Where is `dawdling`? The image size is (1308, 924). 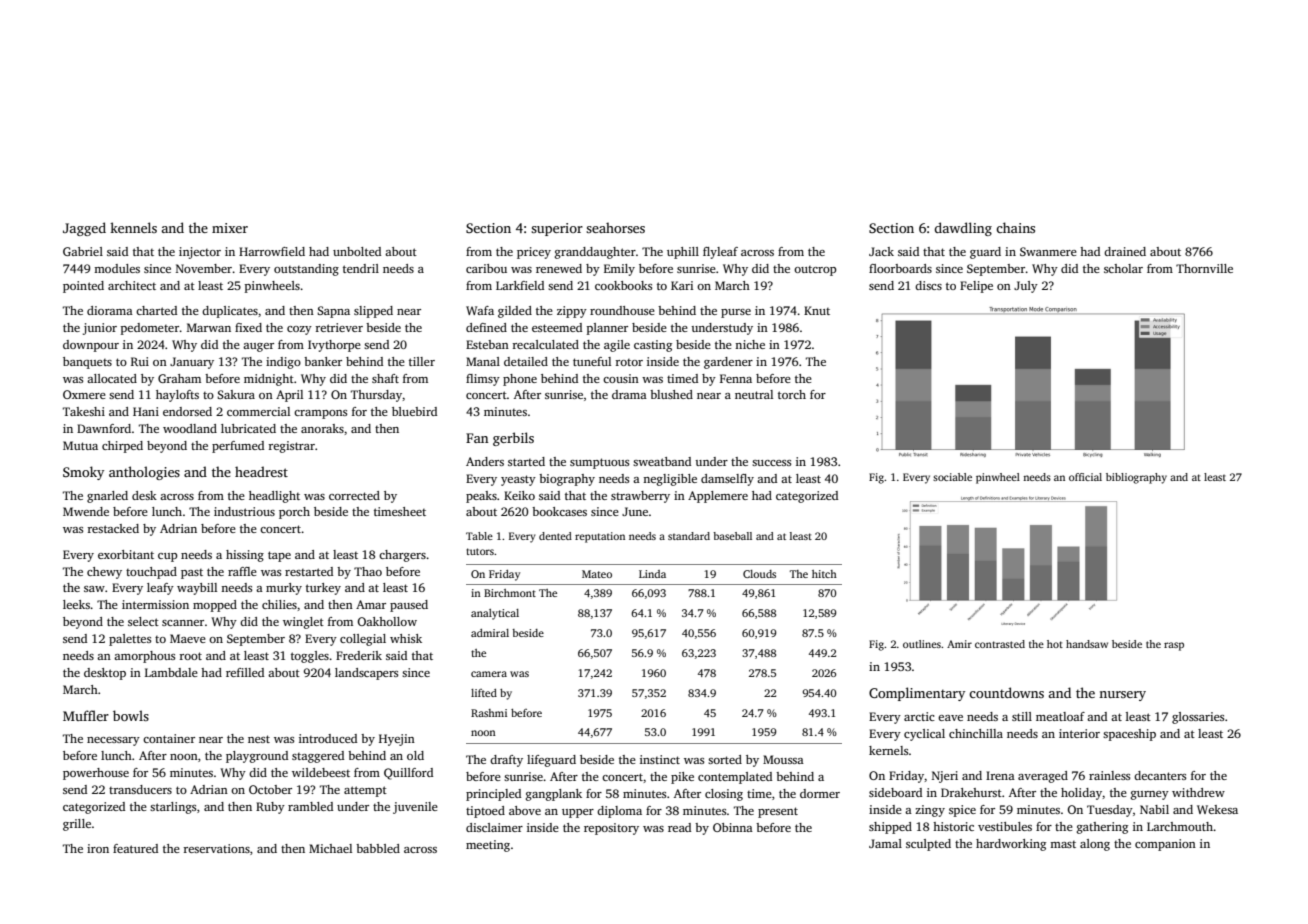
dawdling is located at coordinates (963, 229).
